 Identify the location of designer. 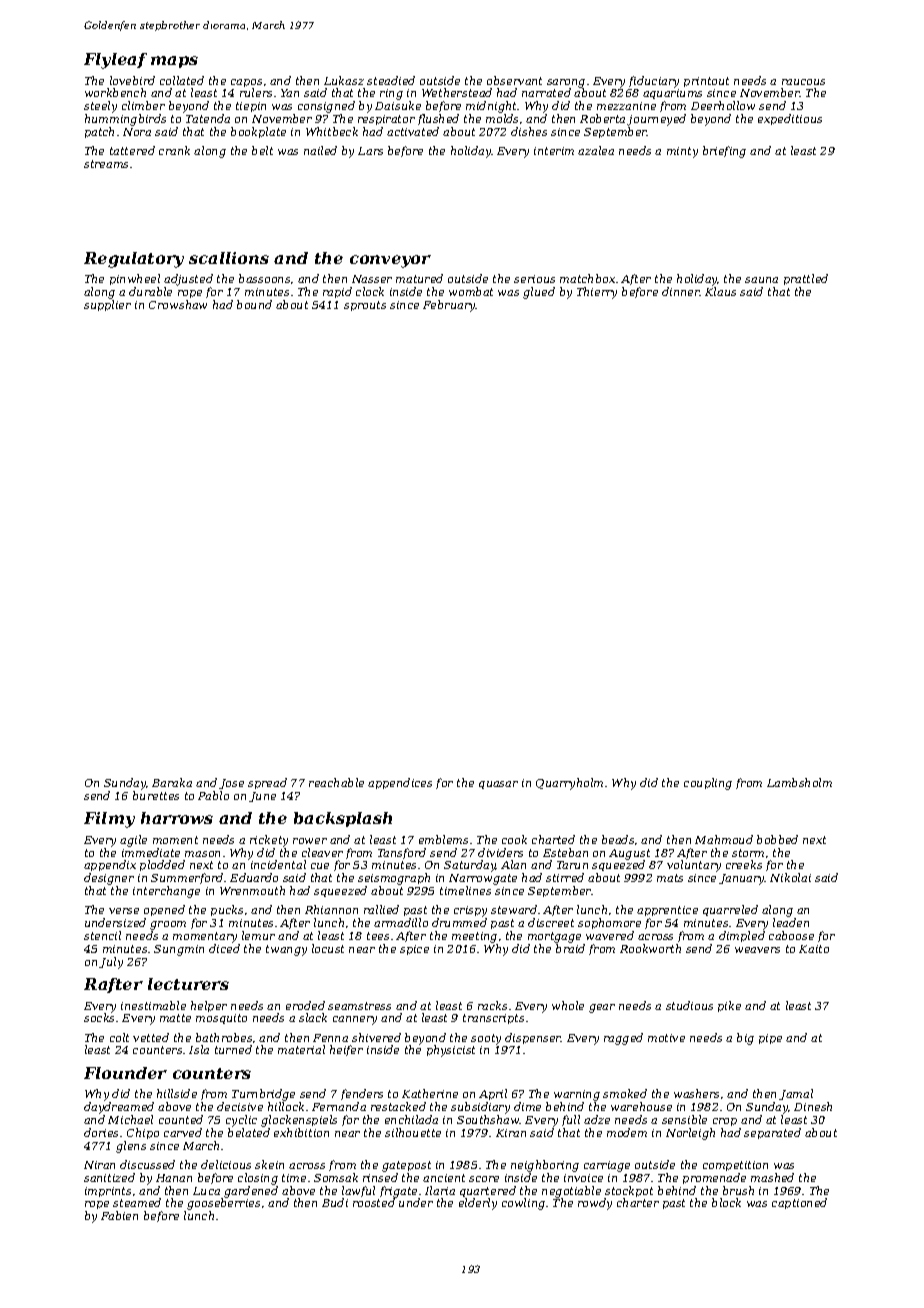
(109, 879).
